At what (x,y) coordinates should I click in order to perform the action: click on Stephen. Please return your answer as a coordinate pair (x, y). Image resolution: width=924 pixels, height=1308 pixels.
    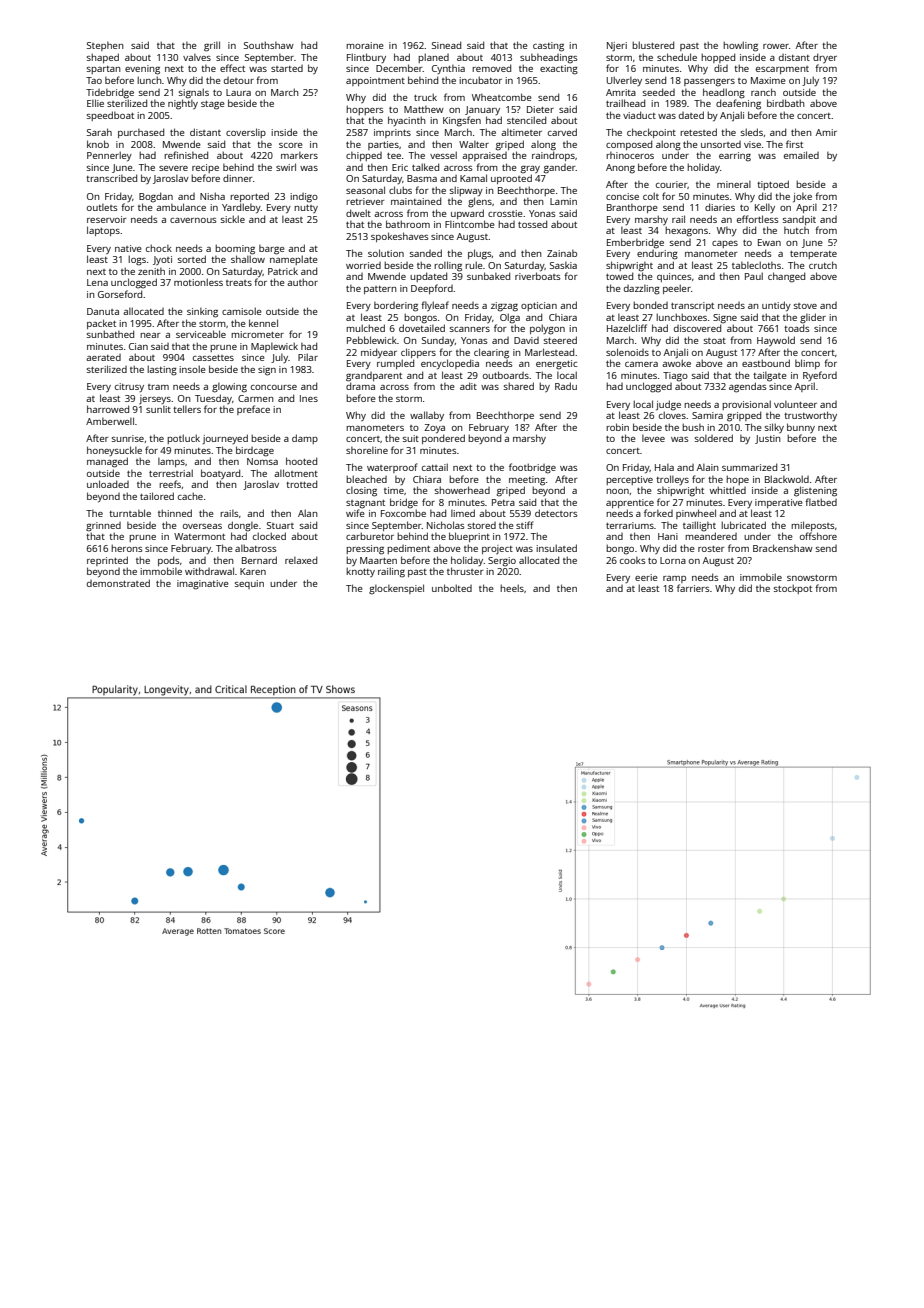
    Looking at the image, I should click on (105, 46).
